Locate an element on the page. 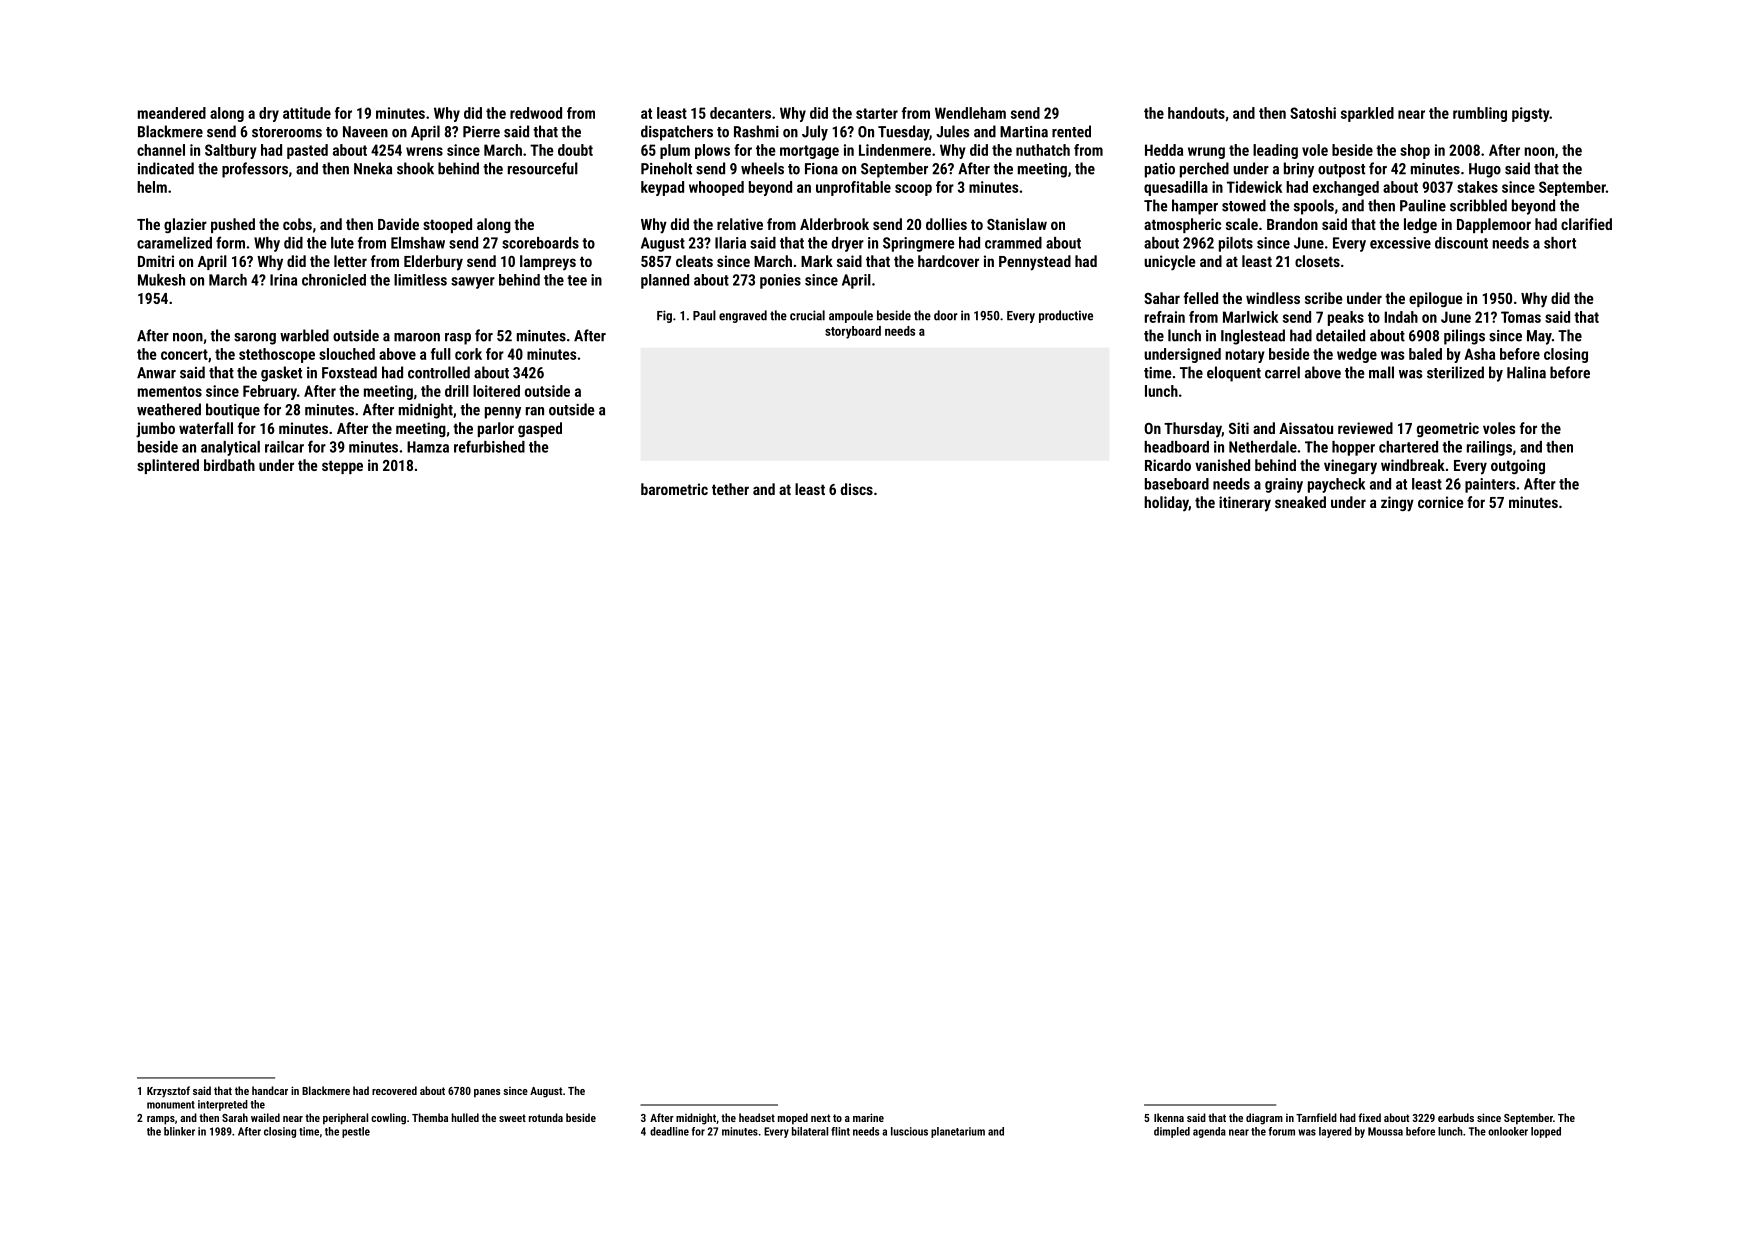 The height and width of the image is (1237, 1750). splintered is located at coordinates (168, 466).
